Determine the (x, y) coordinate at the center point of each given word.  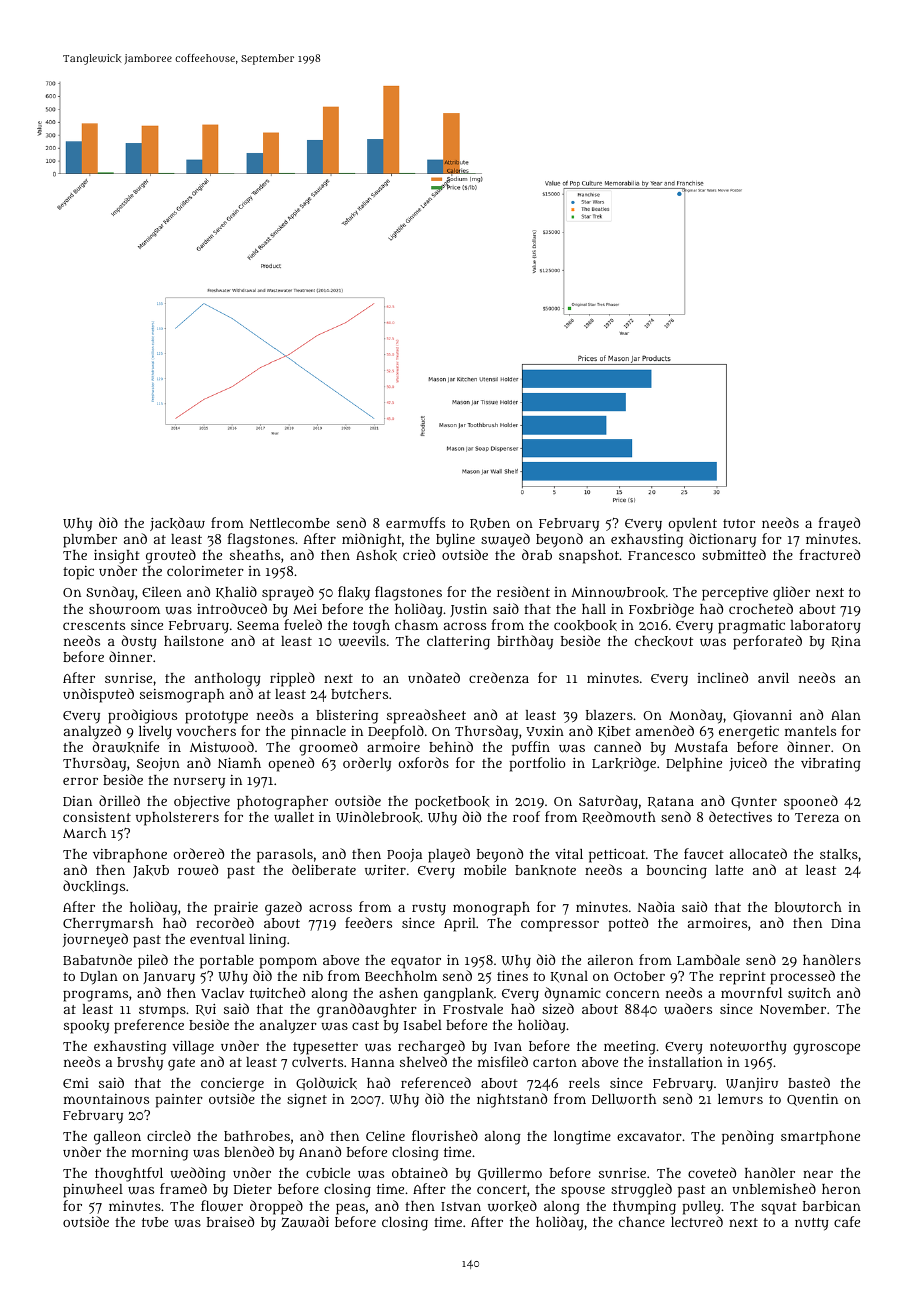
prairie (236, 909)
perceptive (735, 594)
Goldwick (326, 1083)
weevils (362, 641)
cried (419, 554)
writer (385, 870)
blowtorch (808, 907)
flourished (445, 1135)
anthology (228, 680)
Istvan (461, 1206)
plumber (90, 541)
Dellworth (624, 1099)
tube (155, 1222)
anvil (773, 678)
